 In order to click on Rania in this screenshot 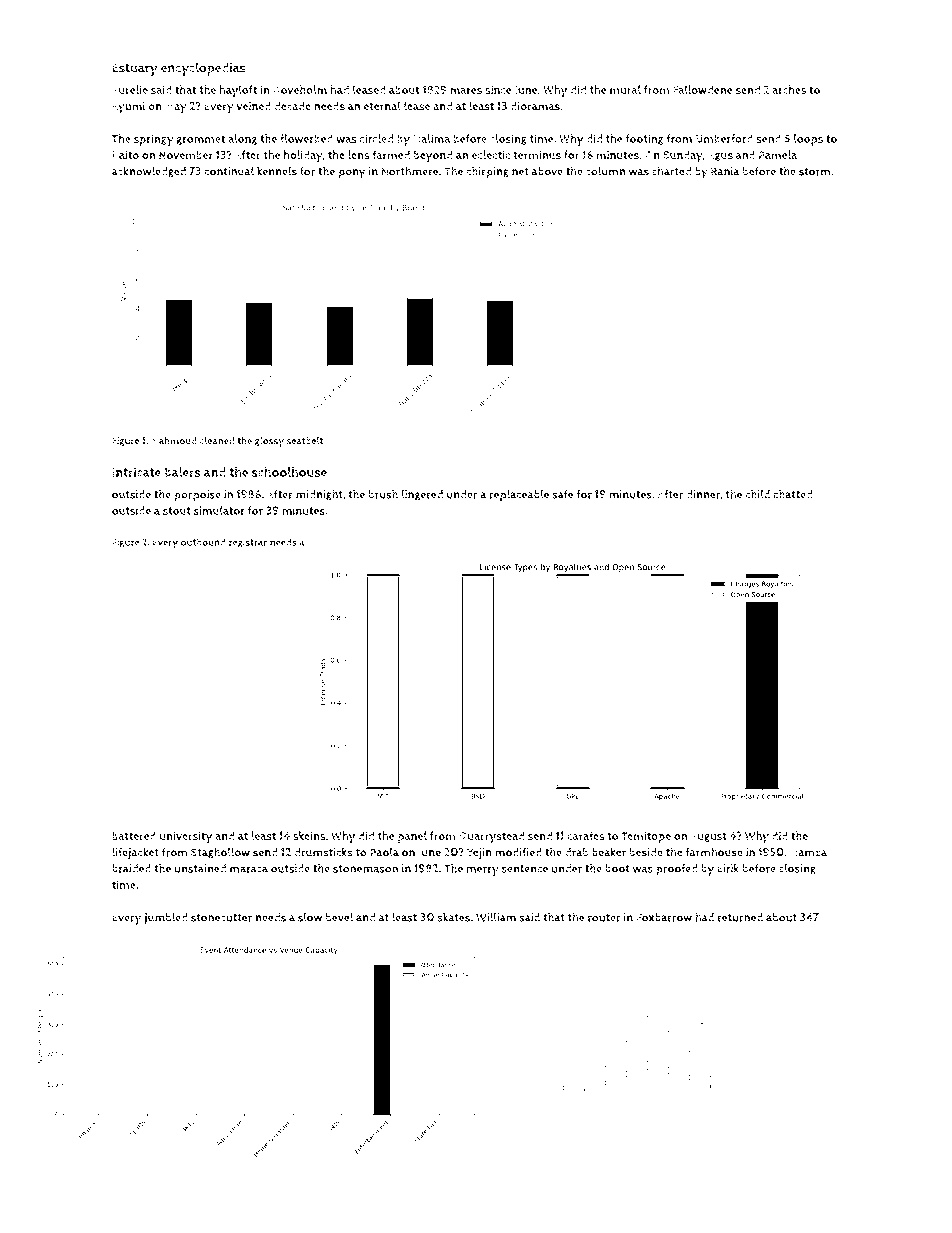, I will do `click(725, 171)`.
